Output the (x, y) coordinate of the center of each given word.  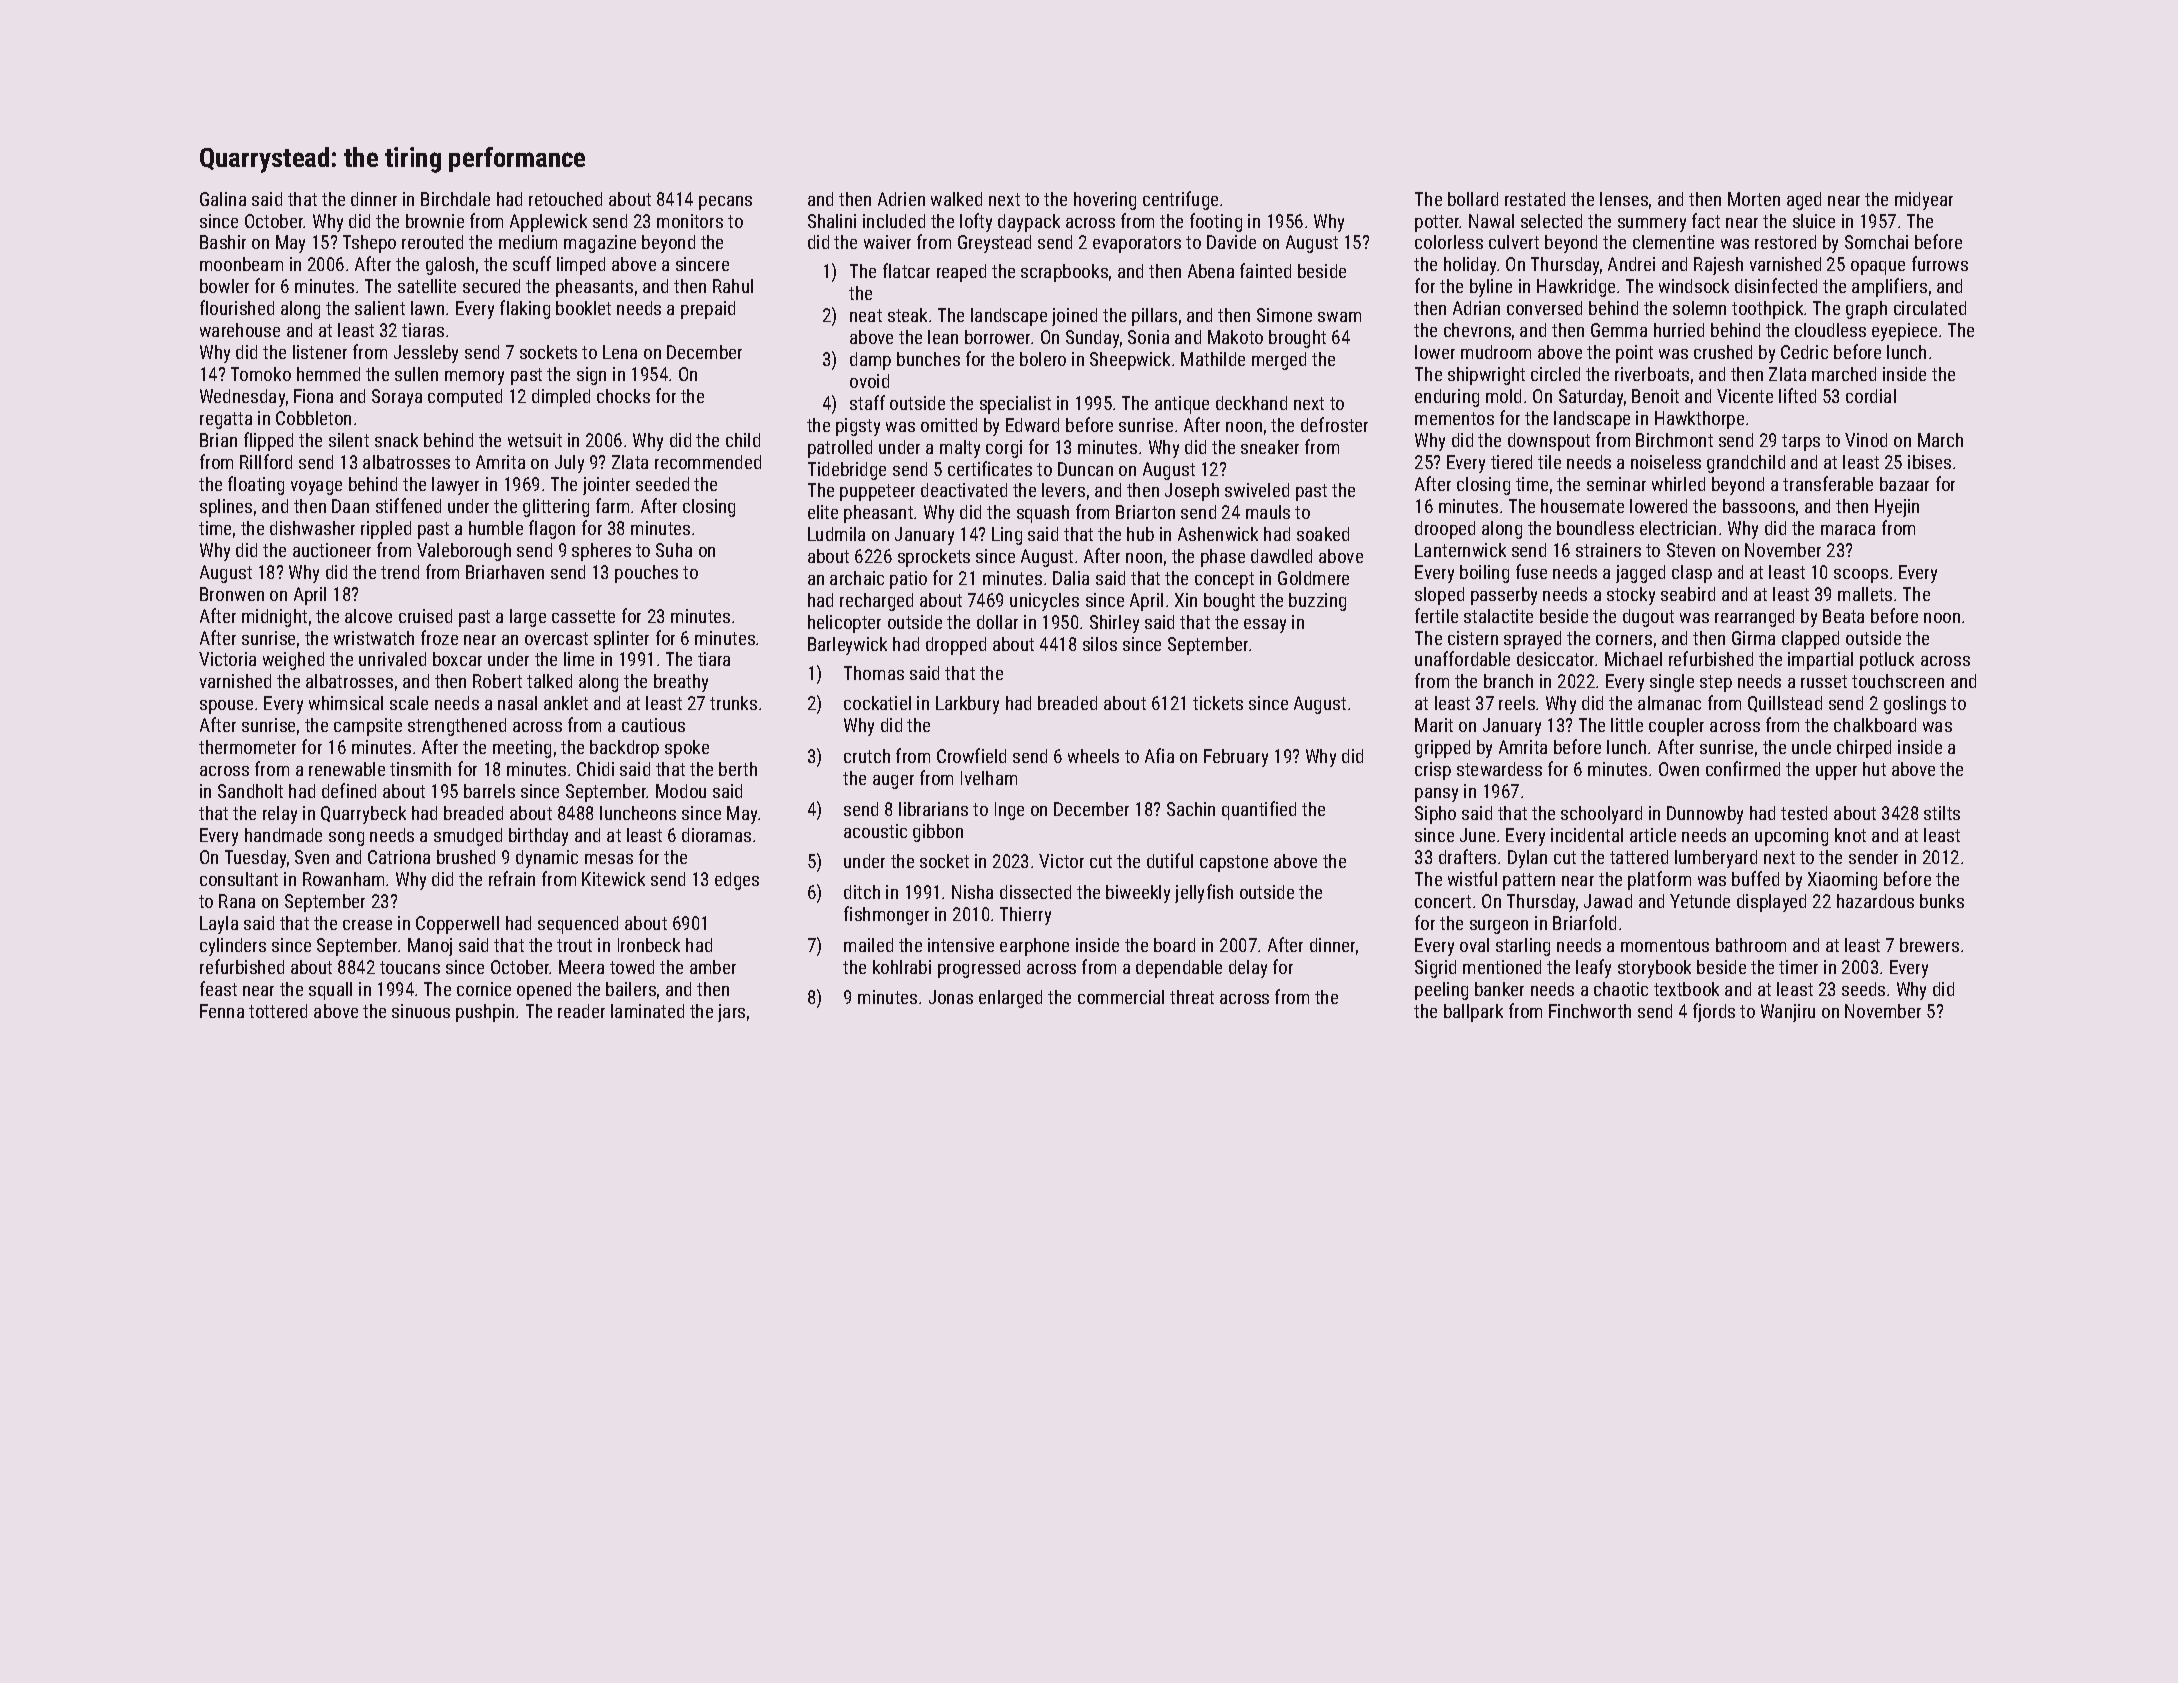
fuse (1531, 571)
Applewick (548, 223)
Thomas (874, 673)
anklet (566, 703)
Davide (1231, 242)
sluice (1814, 221)
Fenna (222, 1011)
